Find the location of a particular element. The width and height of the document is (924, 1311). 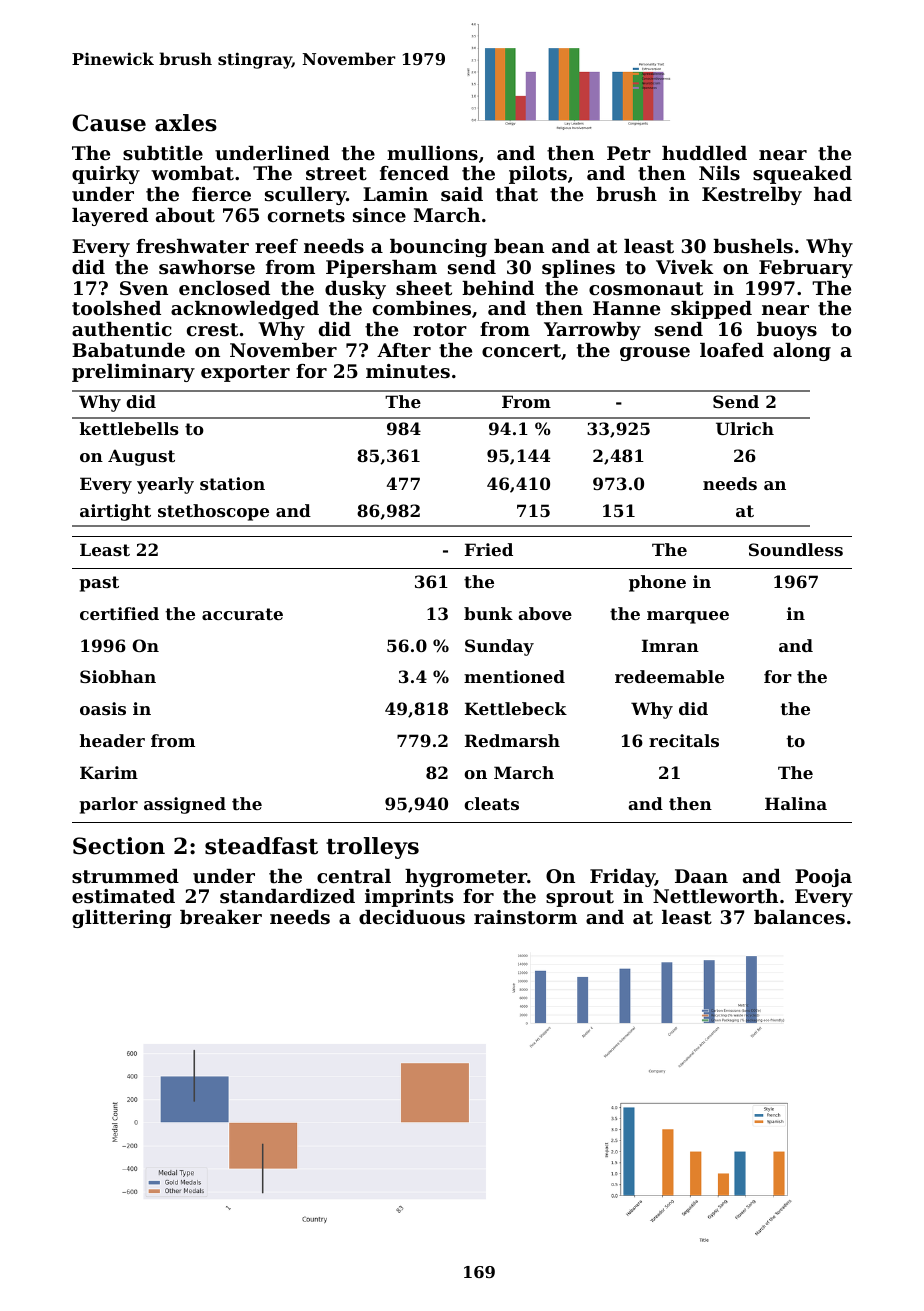

yearly is located at coordinates (165, 485).
